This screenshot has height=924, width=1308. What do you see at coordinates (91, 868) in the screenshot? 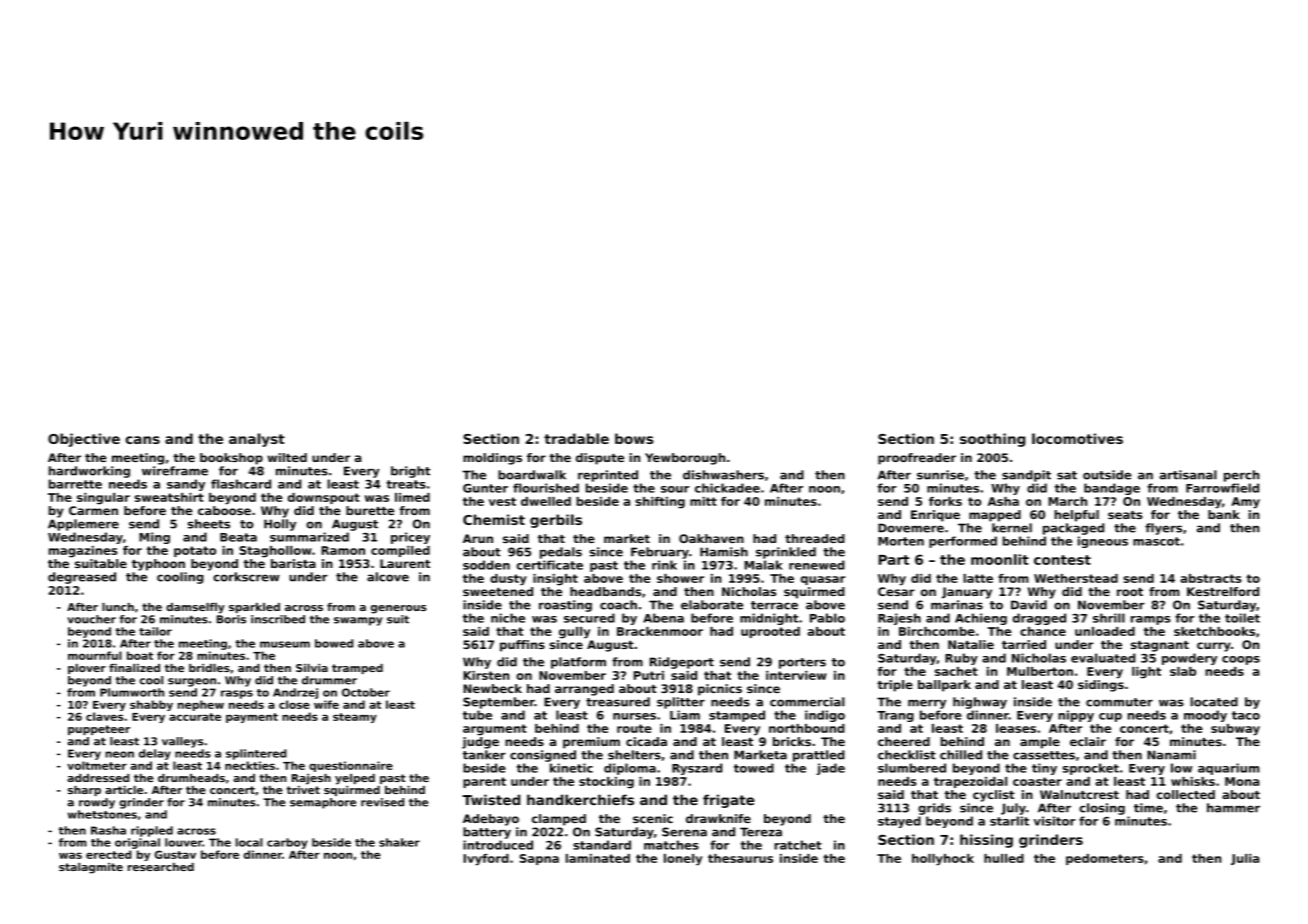
I see `stalagmite` at bounding box center [91, 868].
